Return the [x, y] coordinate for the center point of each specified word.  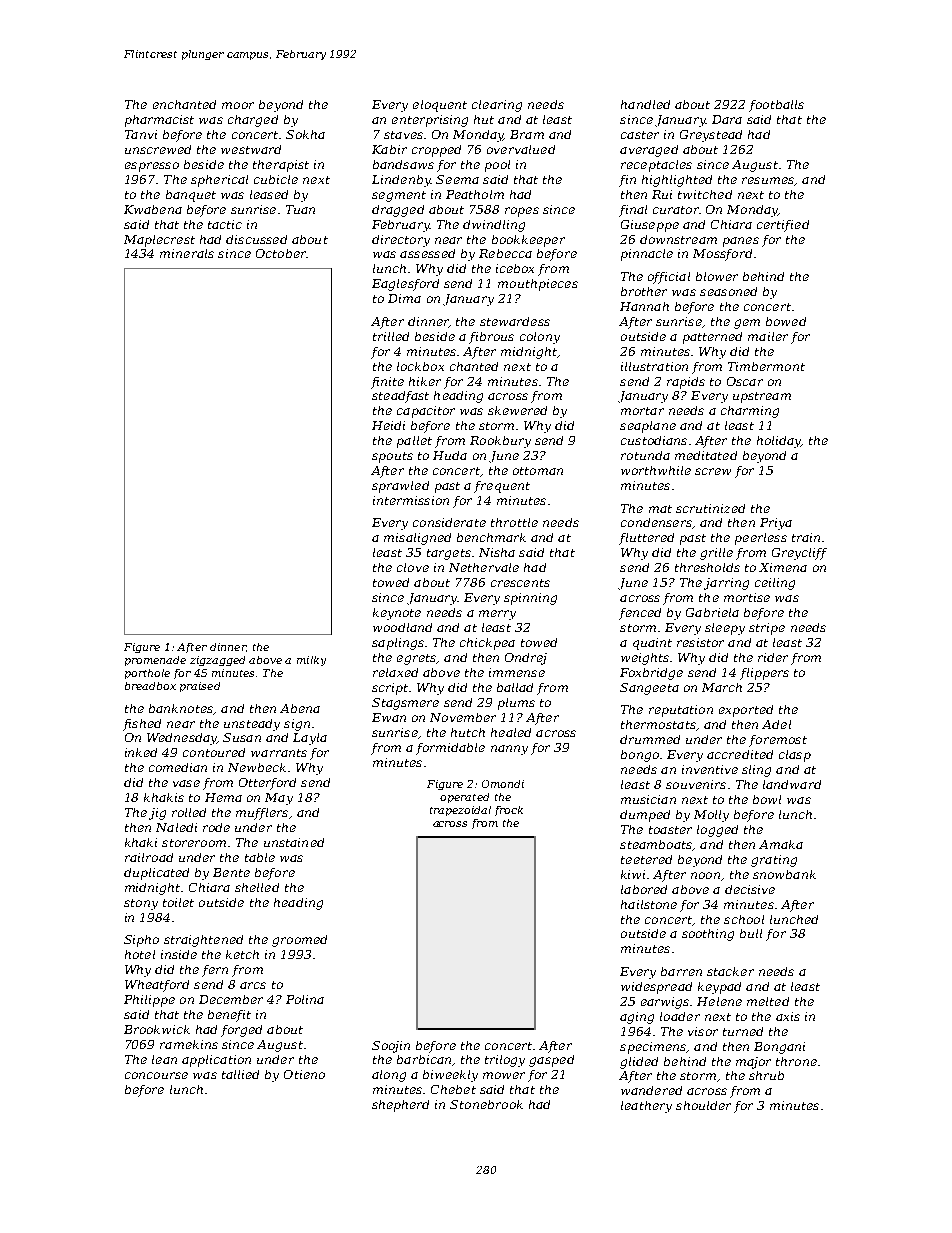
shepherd [400, 1106]
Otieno [304, 1074]
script [390, 689]
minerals [187, 253]
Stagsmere [405, 704]
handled [645, 104]
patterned [712, 338]
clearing [497, 106]
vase [186, 783]
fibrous [491, 338]
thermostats [658, 724]
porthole [147, 674]
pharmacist [159, 121]
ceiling [775, 584]
